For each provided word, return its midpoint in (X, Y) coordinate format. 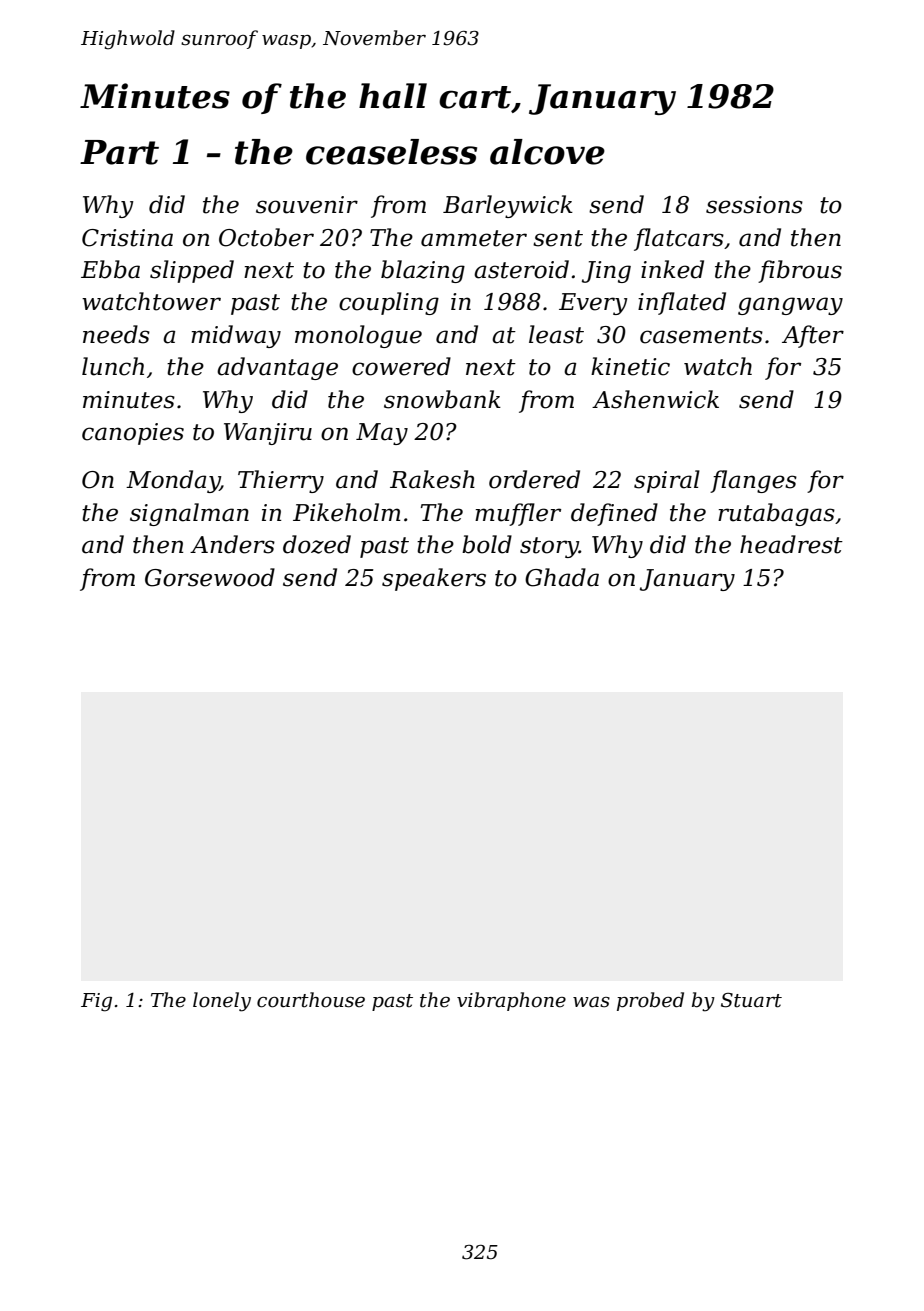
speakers (434, 579)
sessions (754, 205)
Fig (96, 1002)
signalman (189, 514)
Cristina (127, 238)
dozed (317, 544)
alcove (547, 152)
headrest (791, 544)
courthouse (311, 1000)
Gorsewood (210, 577)
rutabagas (776, 514)
